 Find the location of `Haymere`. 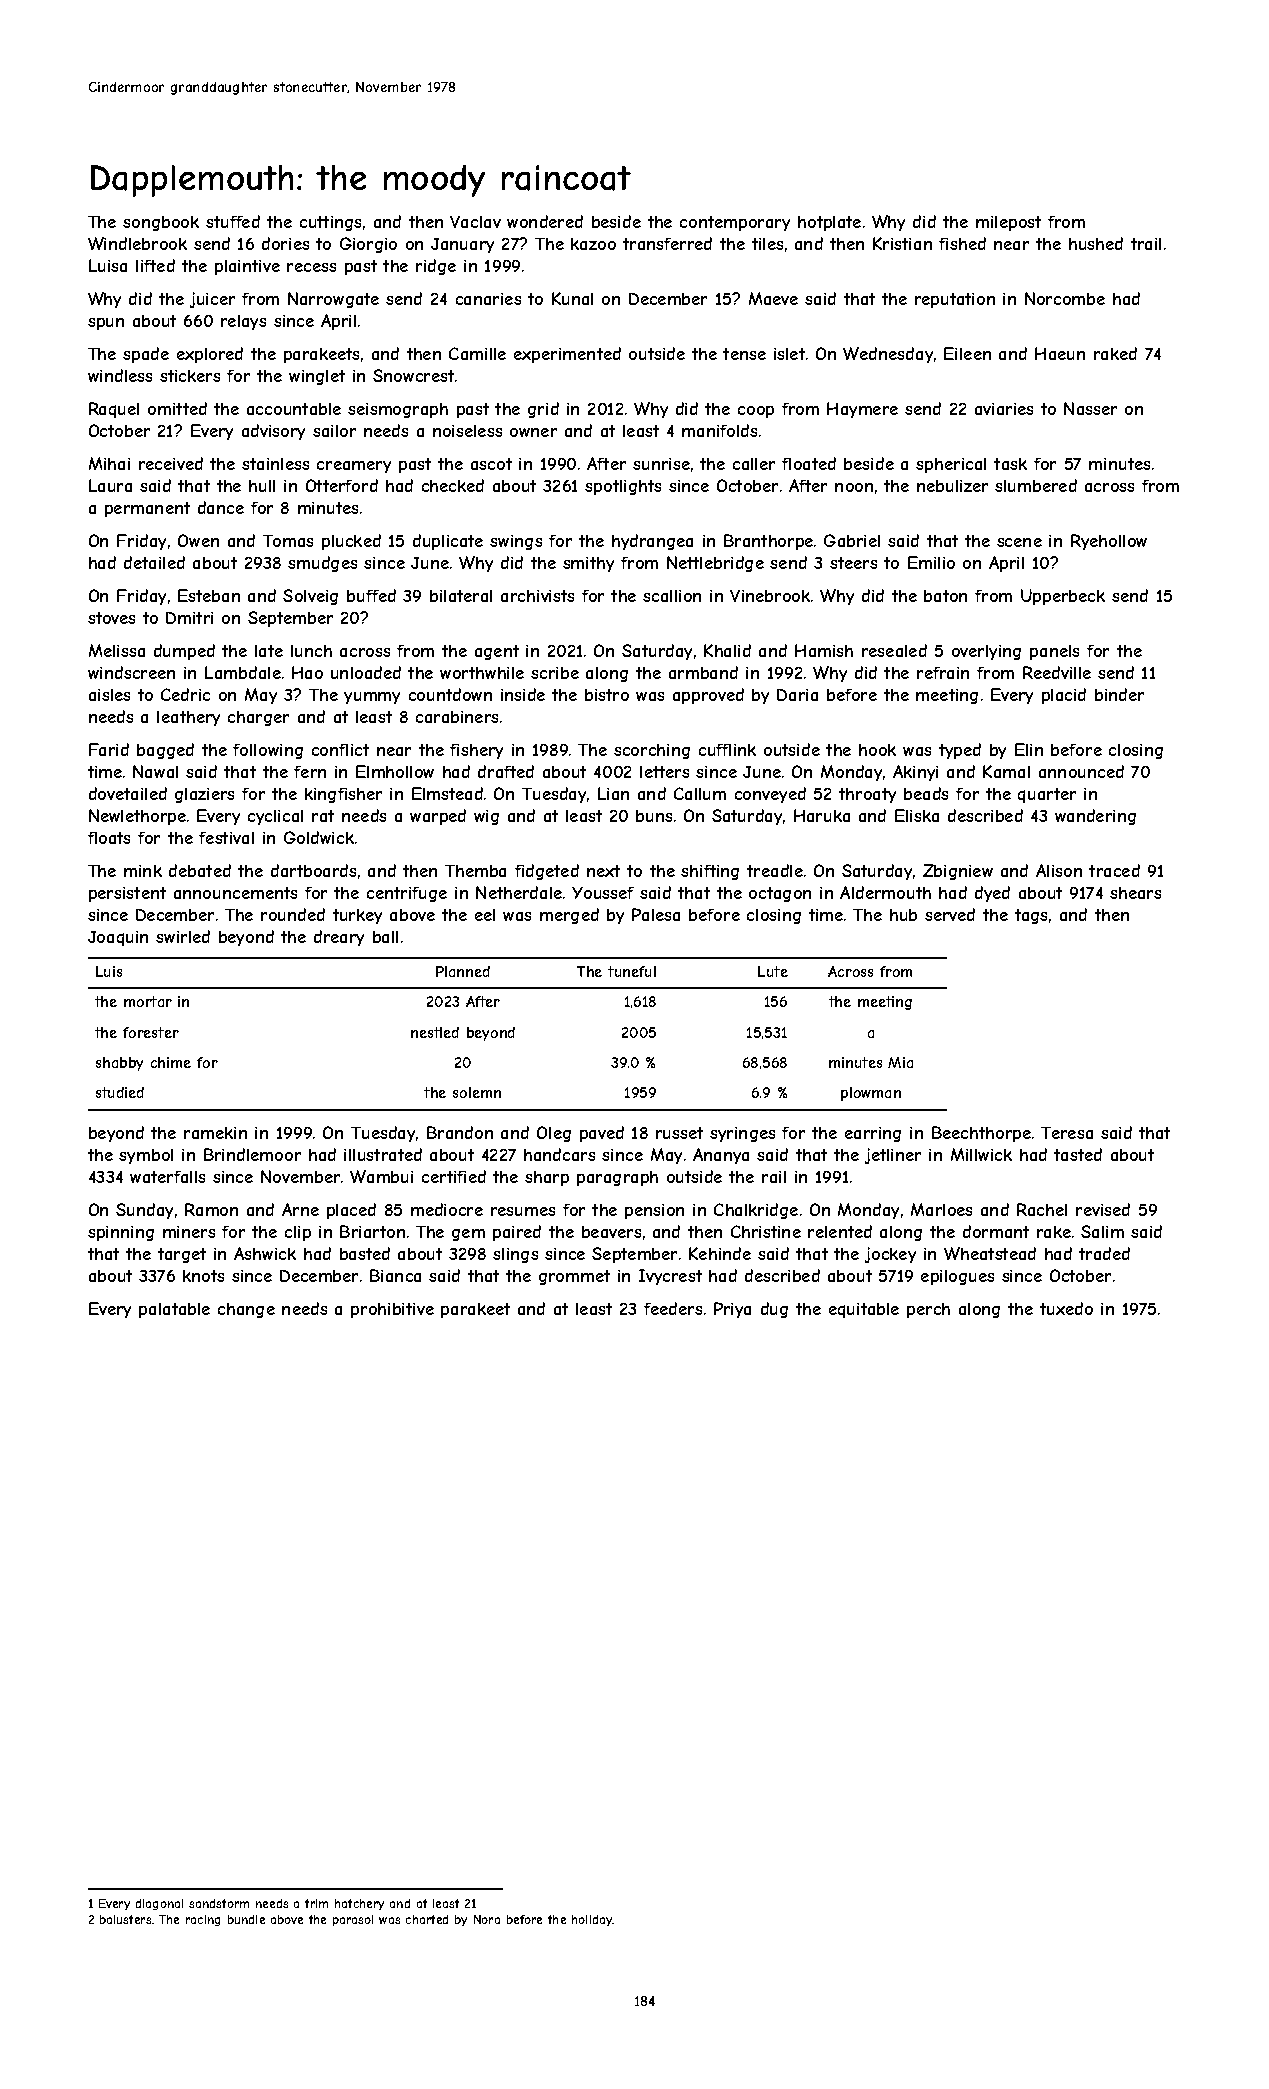

Haymere is located at coordinates (862, 410).
